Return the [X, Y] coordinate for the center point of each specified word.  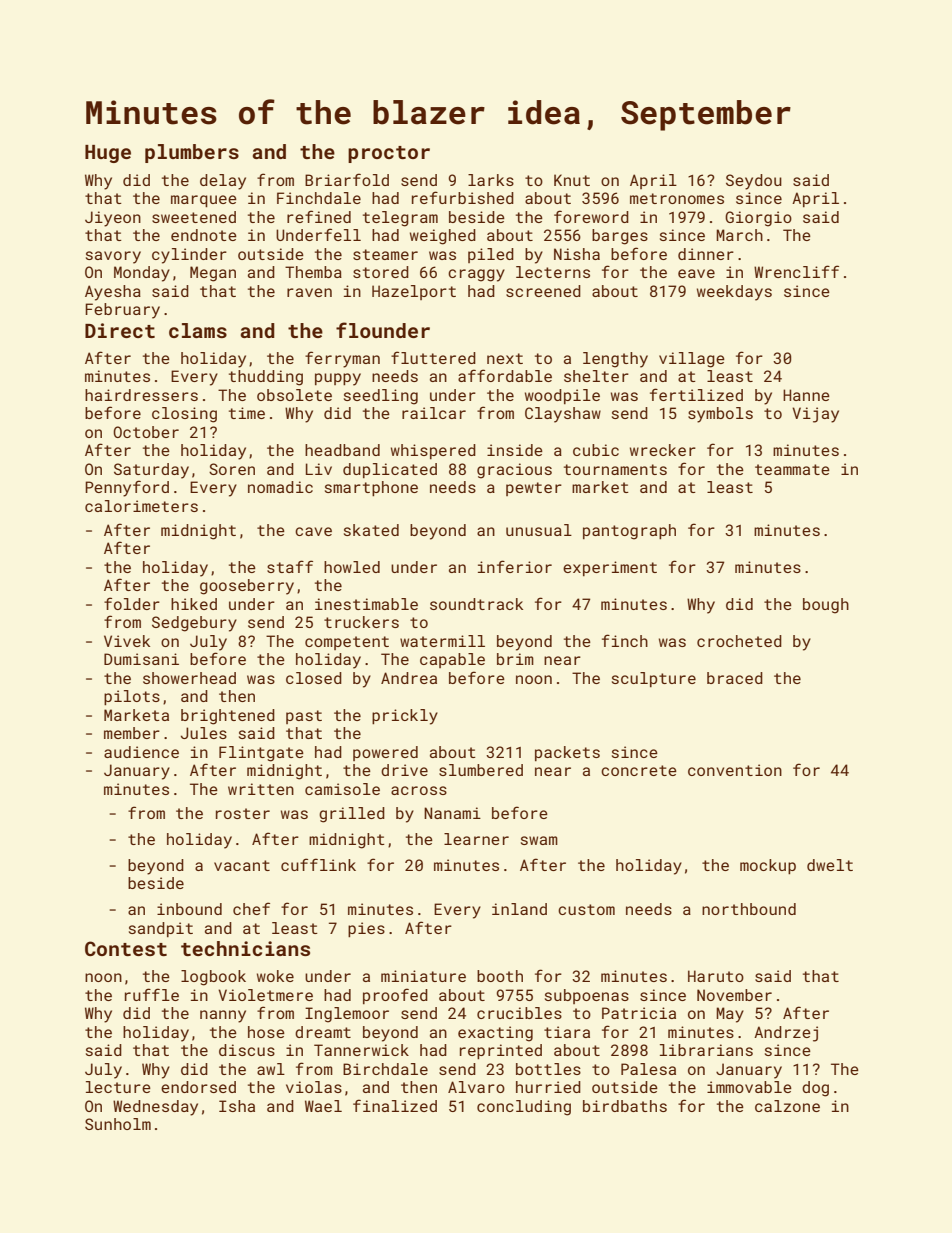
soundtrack [476, 604]
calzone [787, 1106]
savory [113, 257]
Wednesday [155, 1108]
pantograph [629, 532]
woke [275, 976]
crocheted [739, 641]
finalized [395, 1105]
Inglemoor [347, 1015]
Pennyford [127, 488]
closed [314, 678]
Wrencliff [796, 271]
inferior [515, 566]
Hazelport [414, 292]
